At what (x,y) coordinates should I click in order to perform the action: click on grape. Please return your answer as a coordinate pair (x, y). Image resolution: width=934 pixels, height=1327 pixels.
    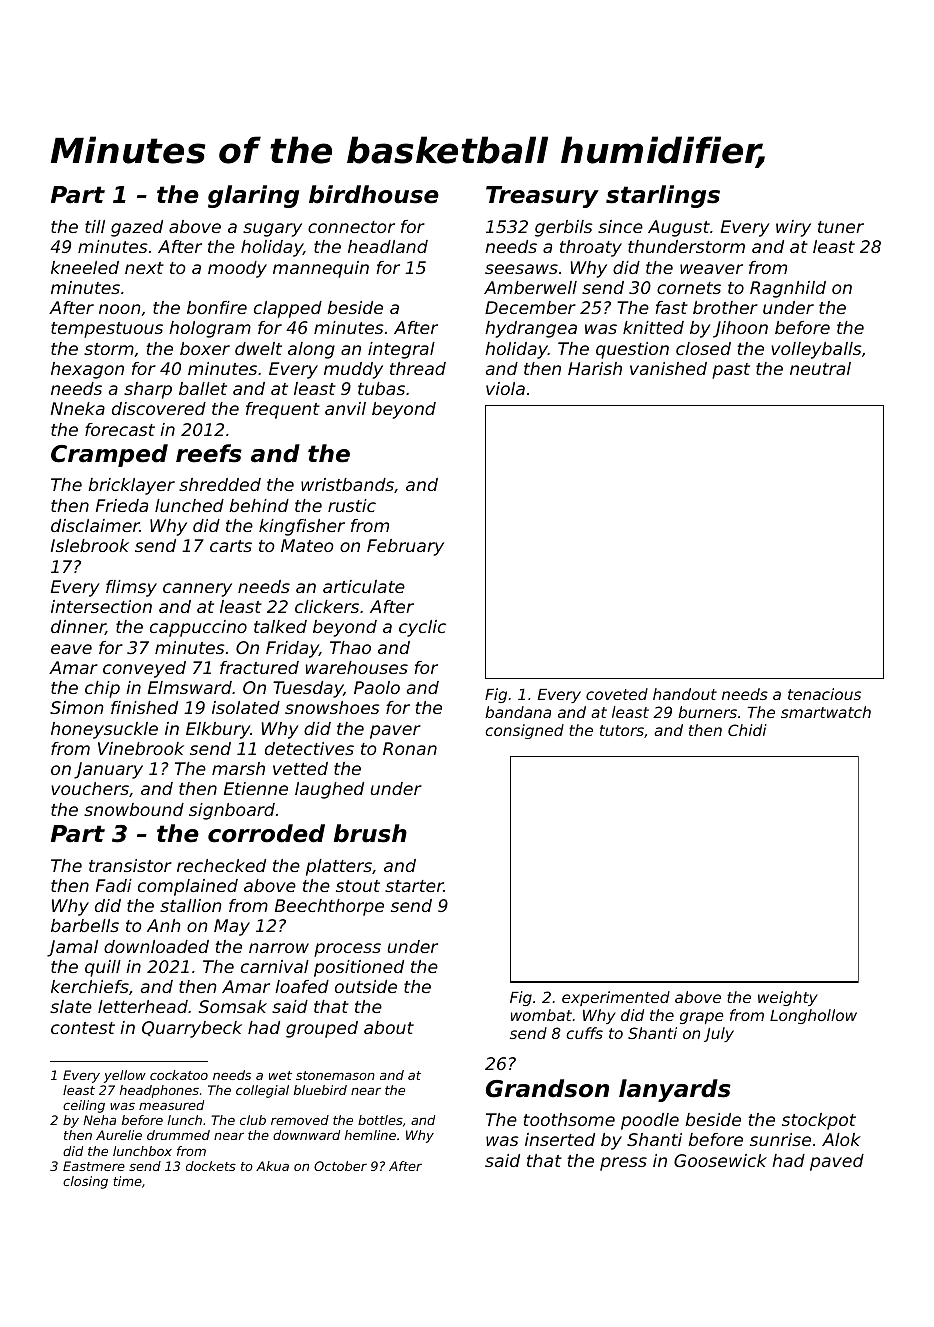
    Looking at the image, I should click on (702, 1018).
